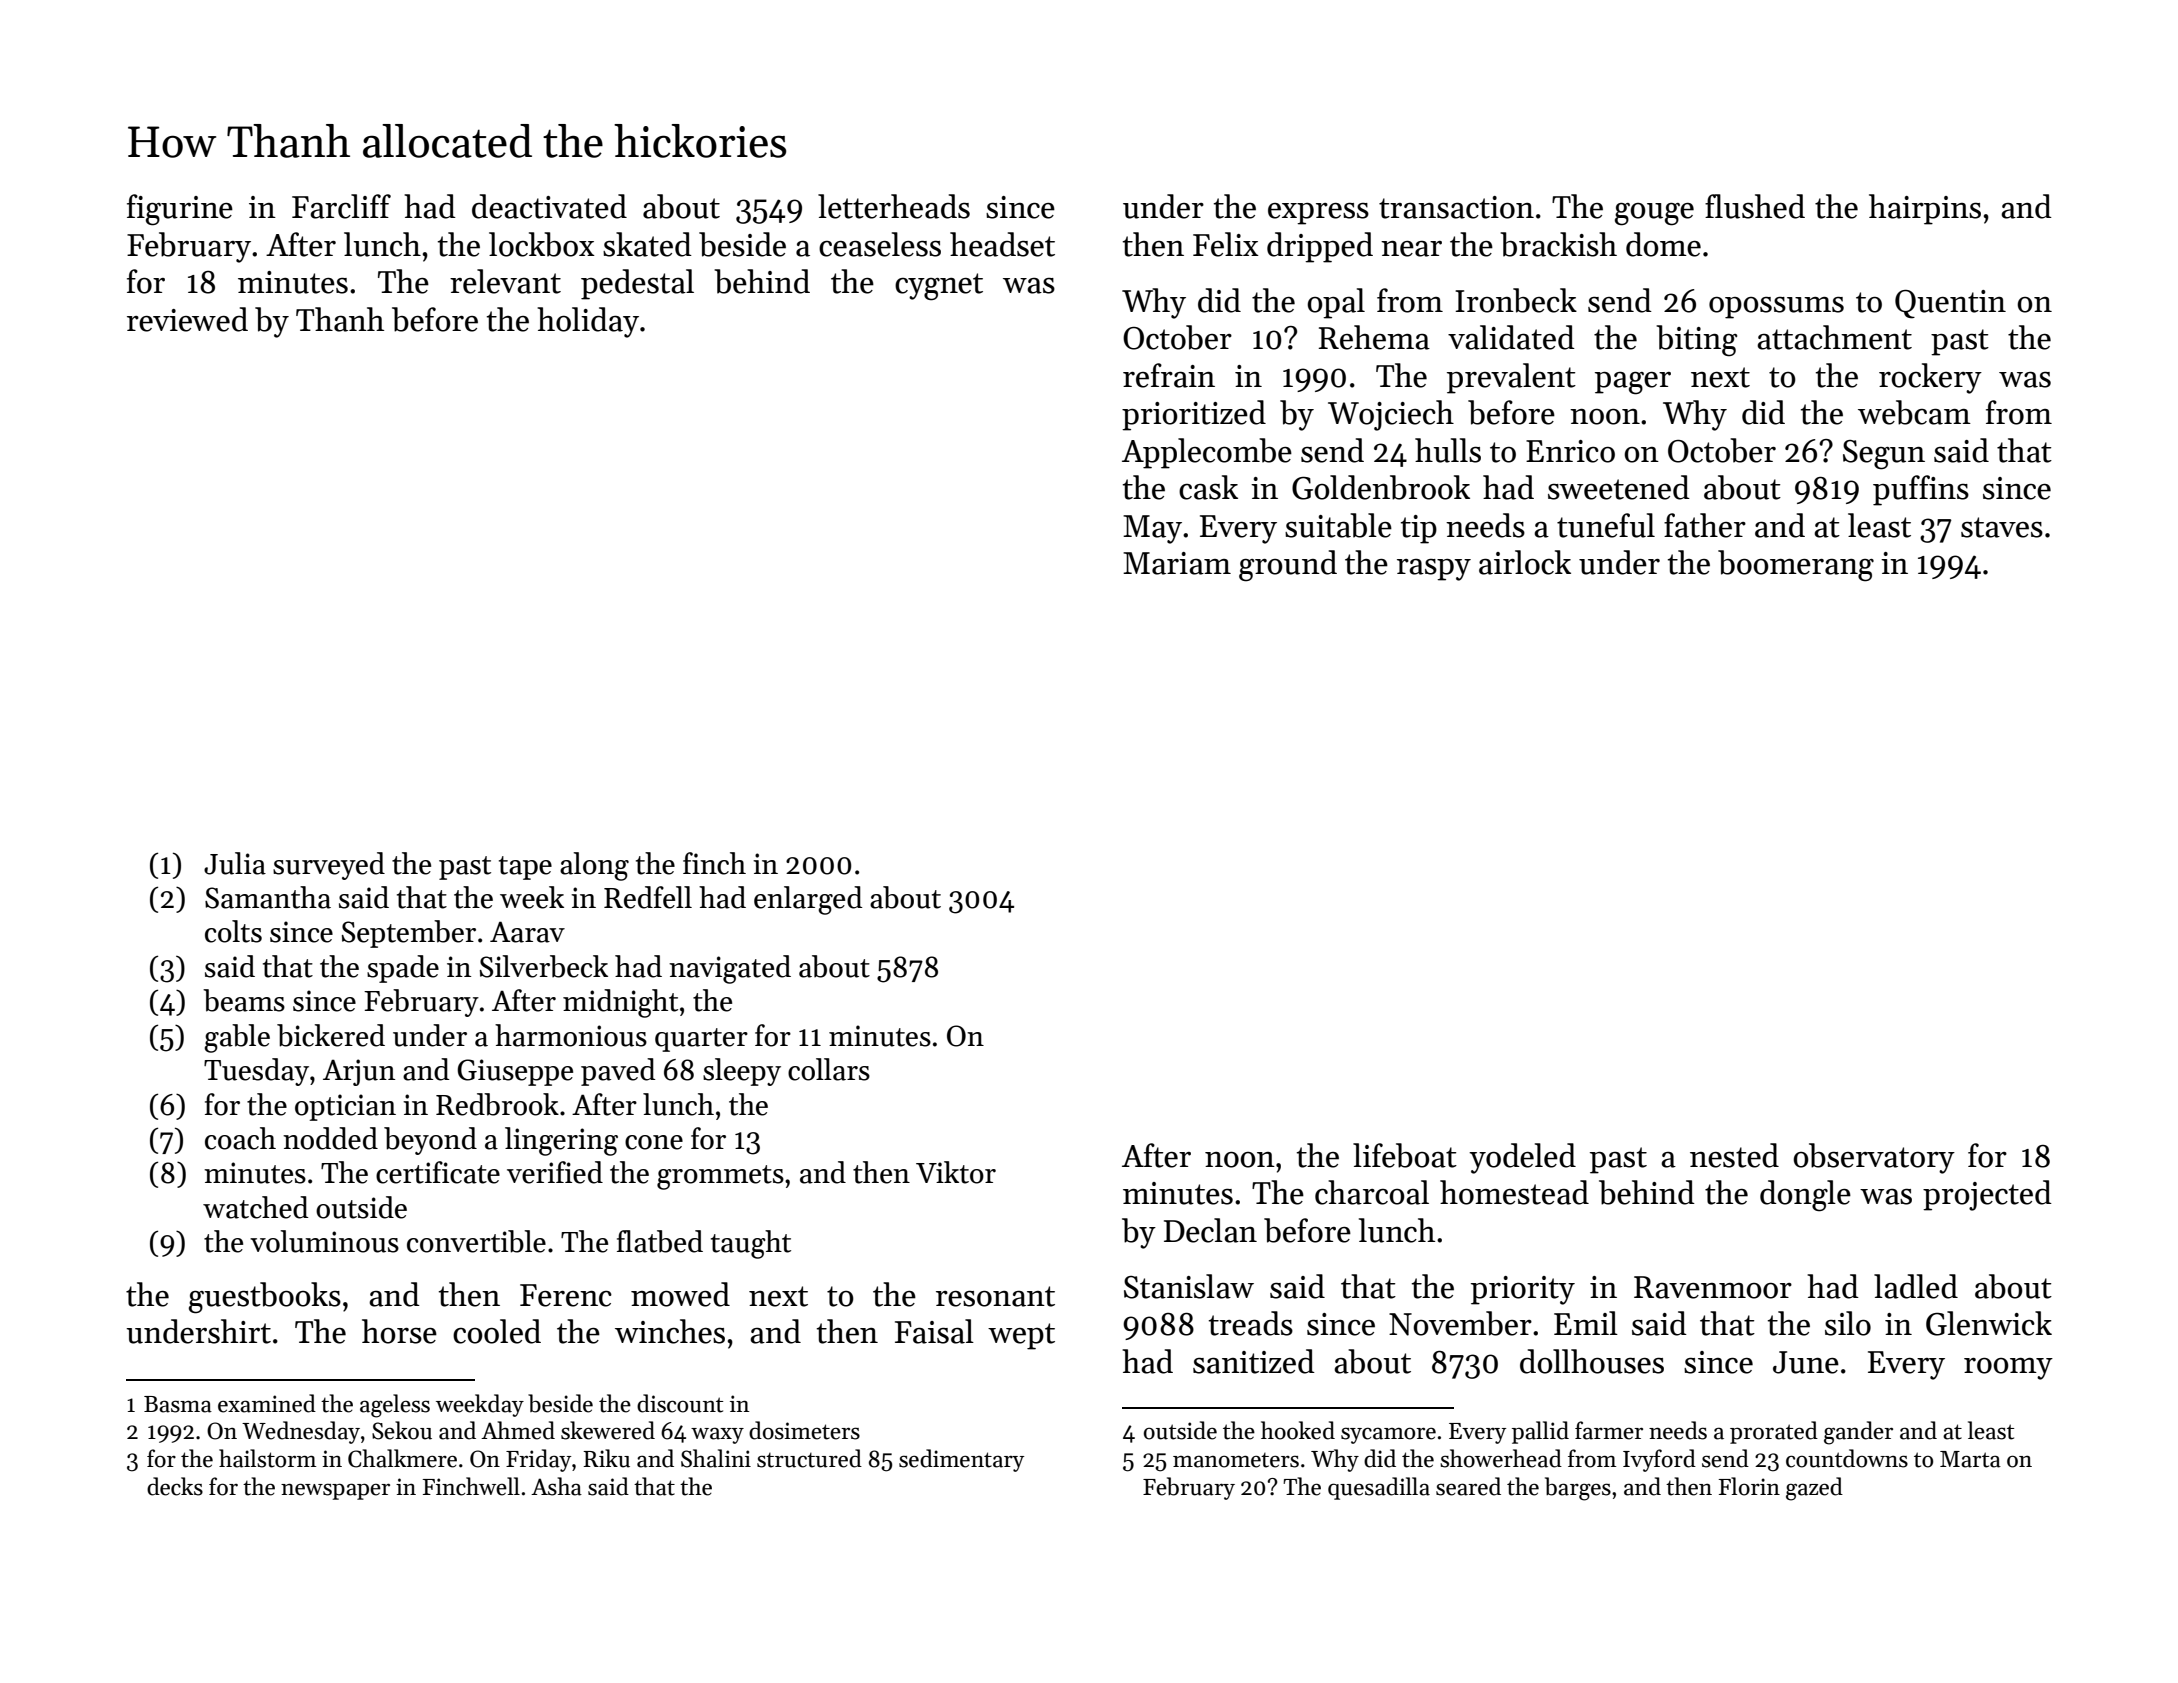 The width and height of the screenshot is (2178, 1683). Describe the element at coordinates (301, 1432) in the screenshot. I see `Wednesday` at that location.
